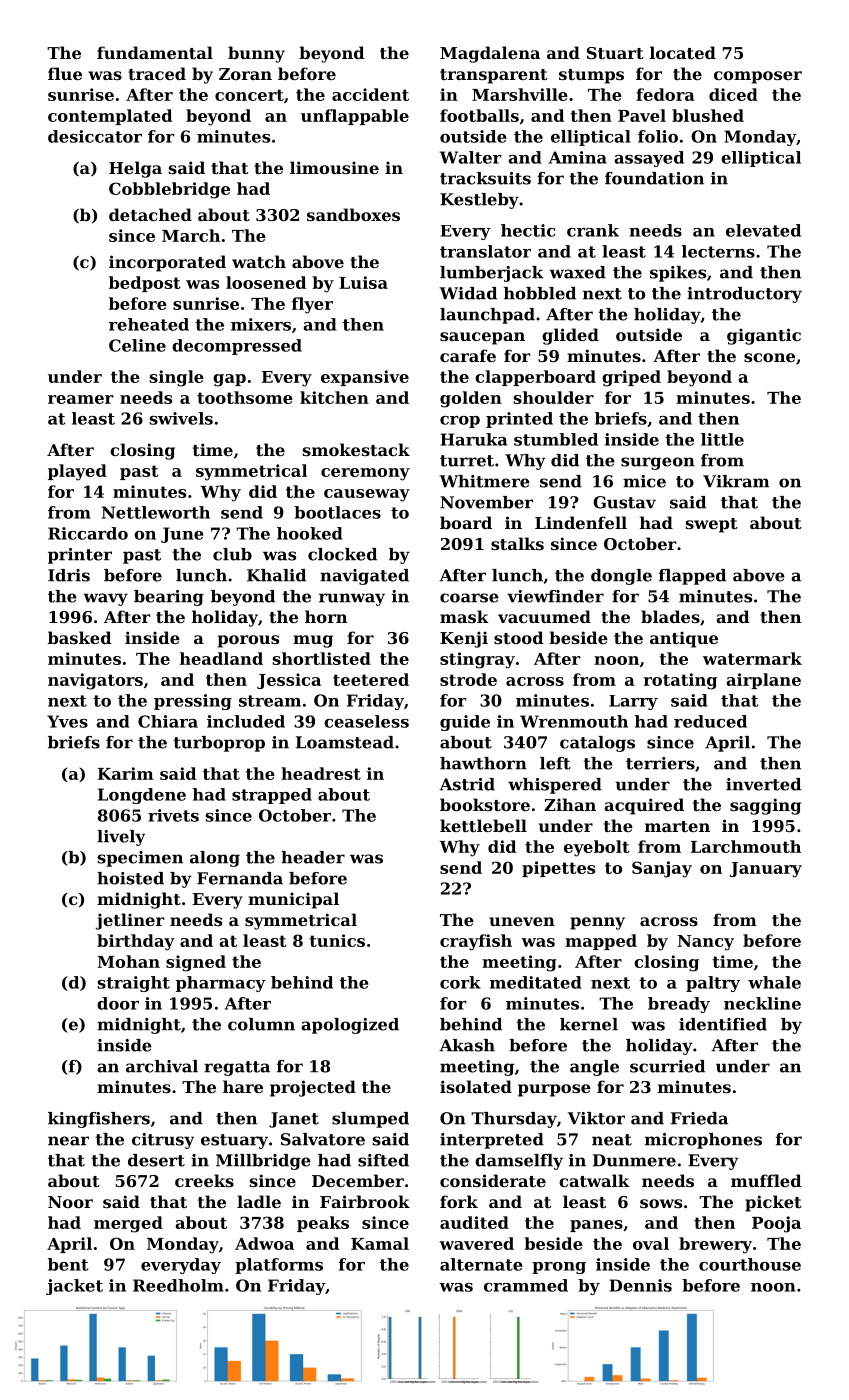 The height and width of the page is (1400, 849). Describe the element at coordinates (640, 1285) in the page. I see `Dennis` at that location.
